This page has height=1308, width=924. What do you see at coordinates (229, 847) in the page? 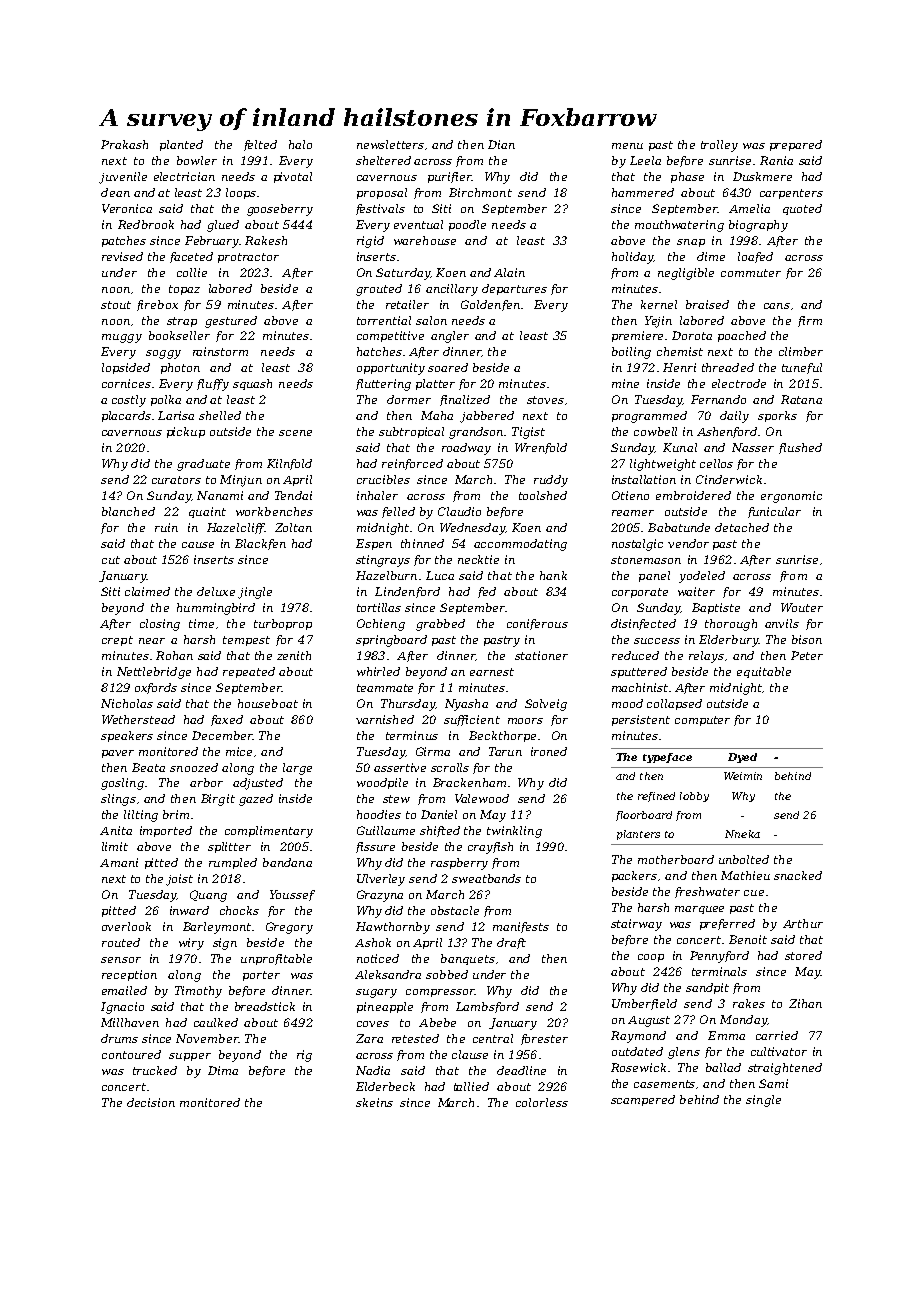
I see `splitter` at bounding box center [229, 847].
